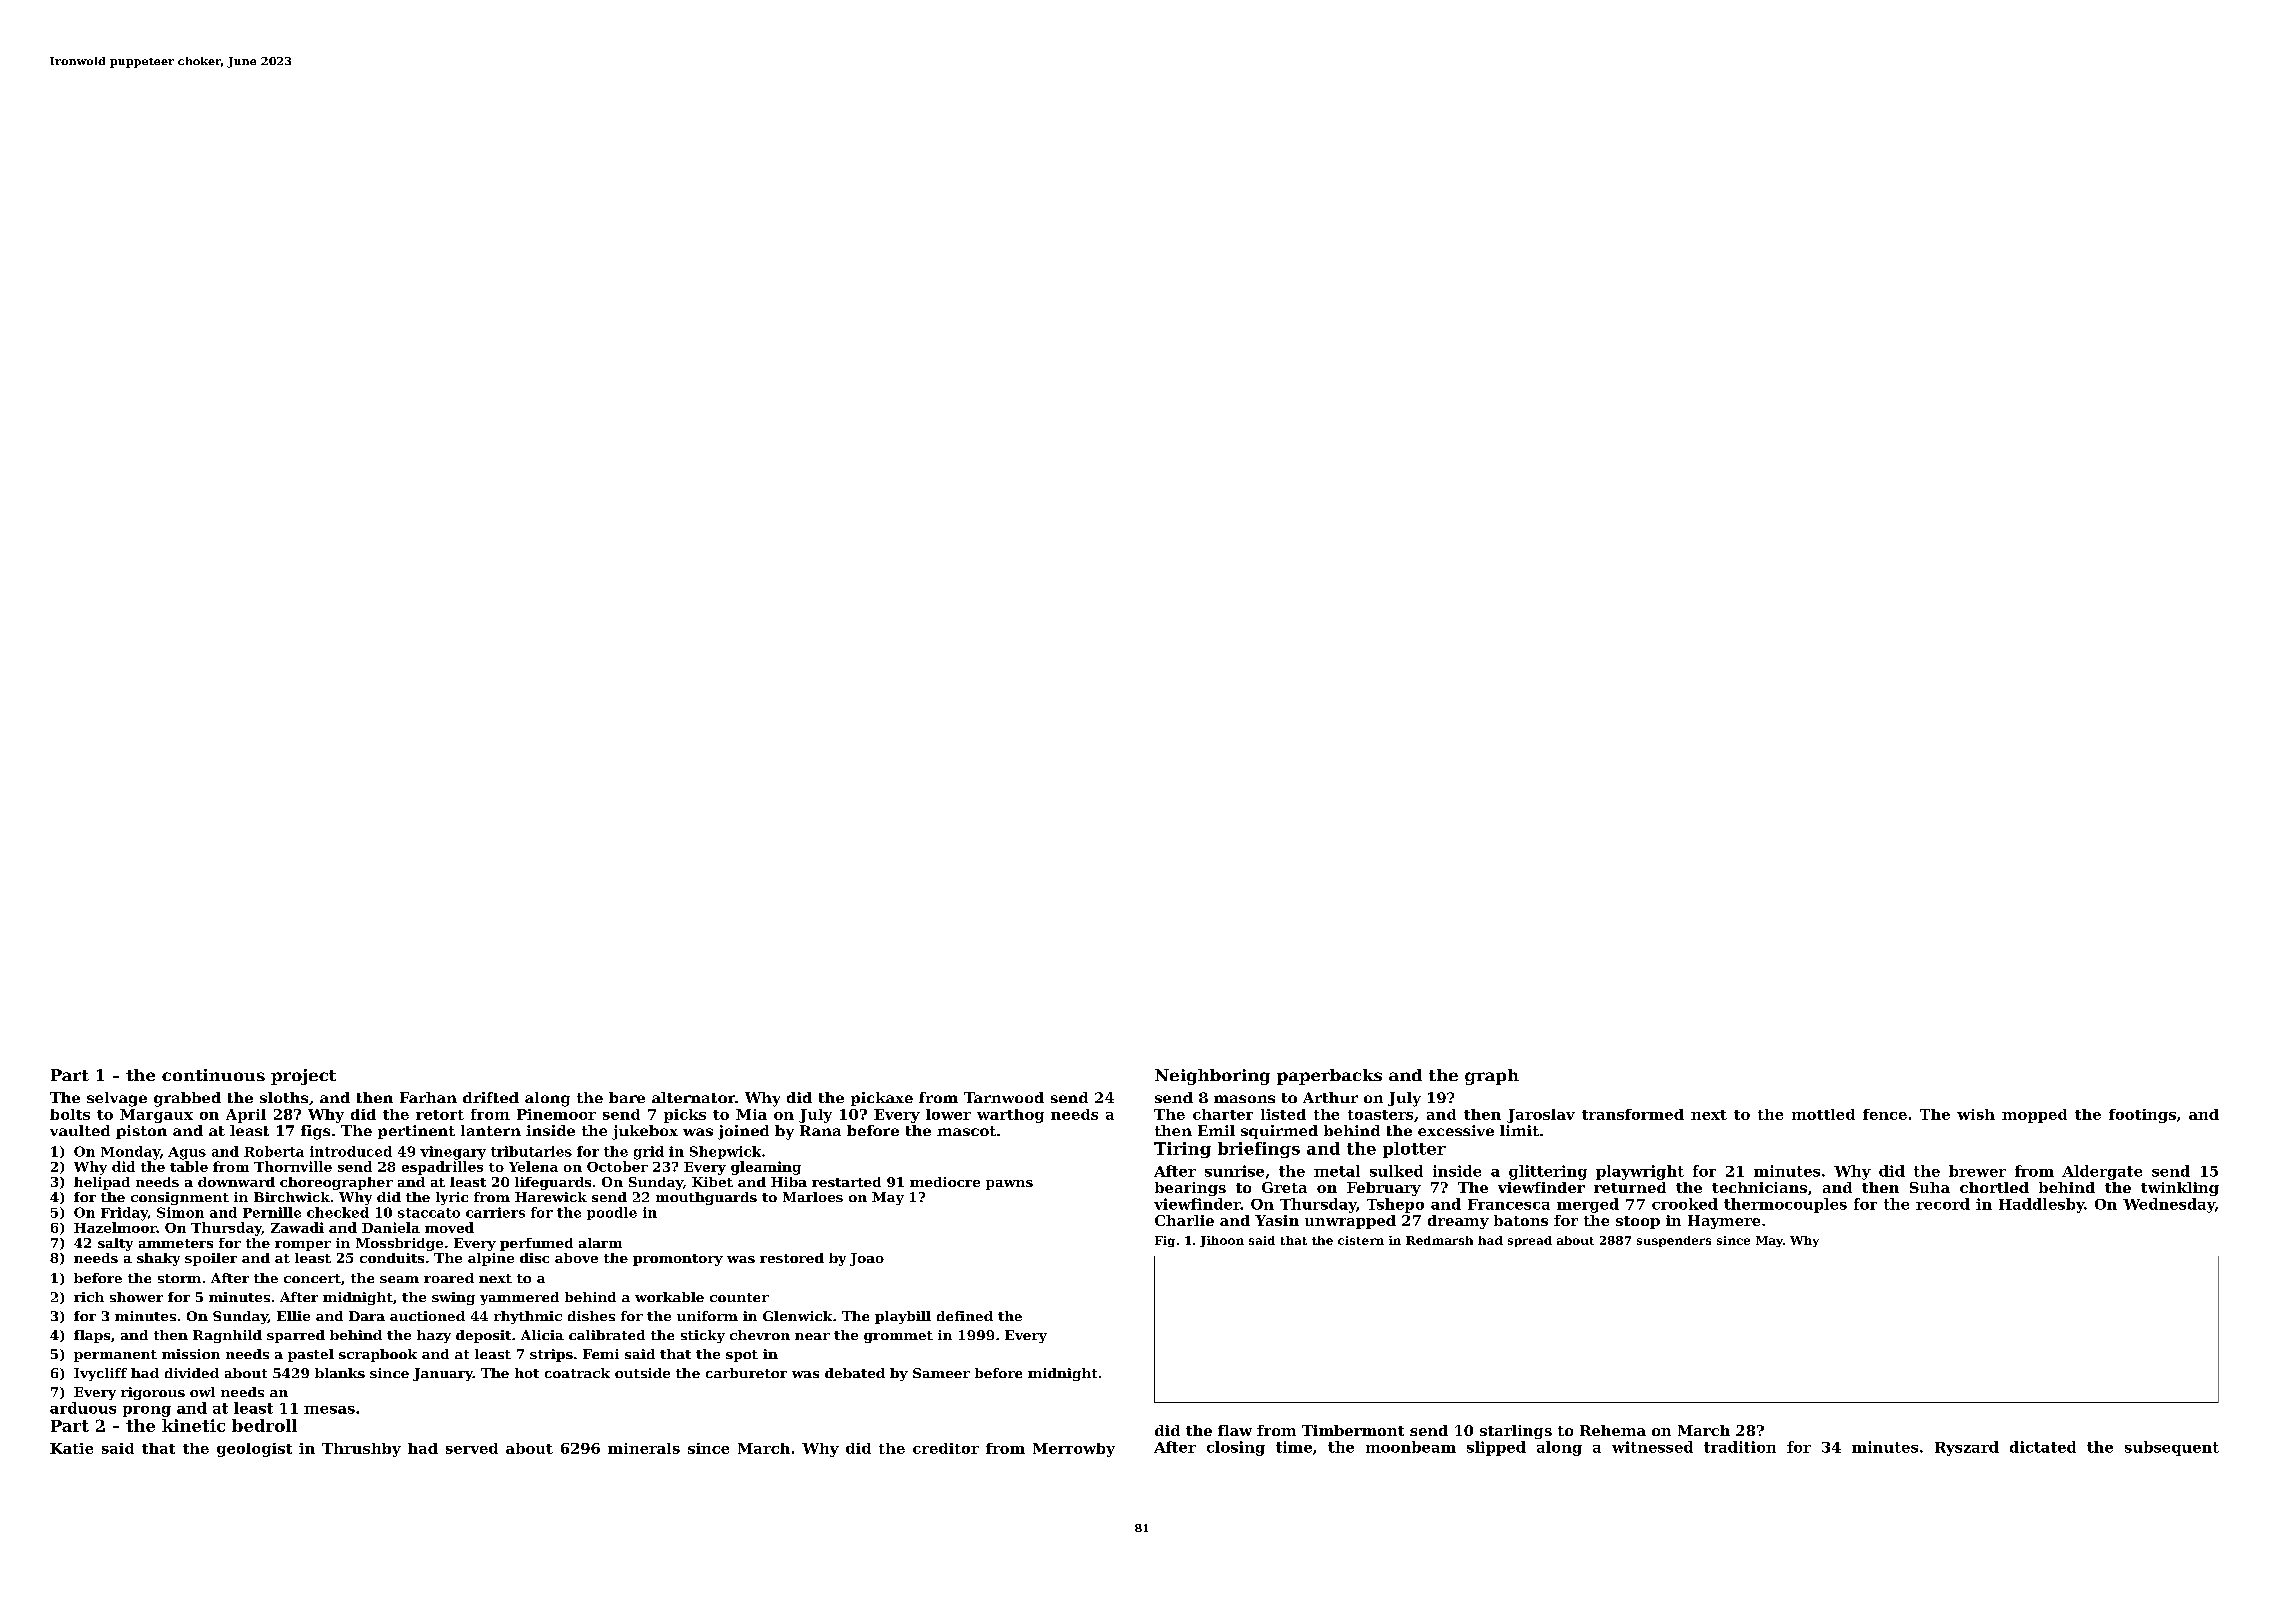  Describe the element at coordinates (71, 1448) in the screenshot. I see `Katie` at that location.
